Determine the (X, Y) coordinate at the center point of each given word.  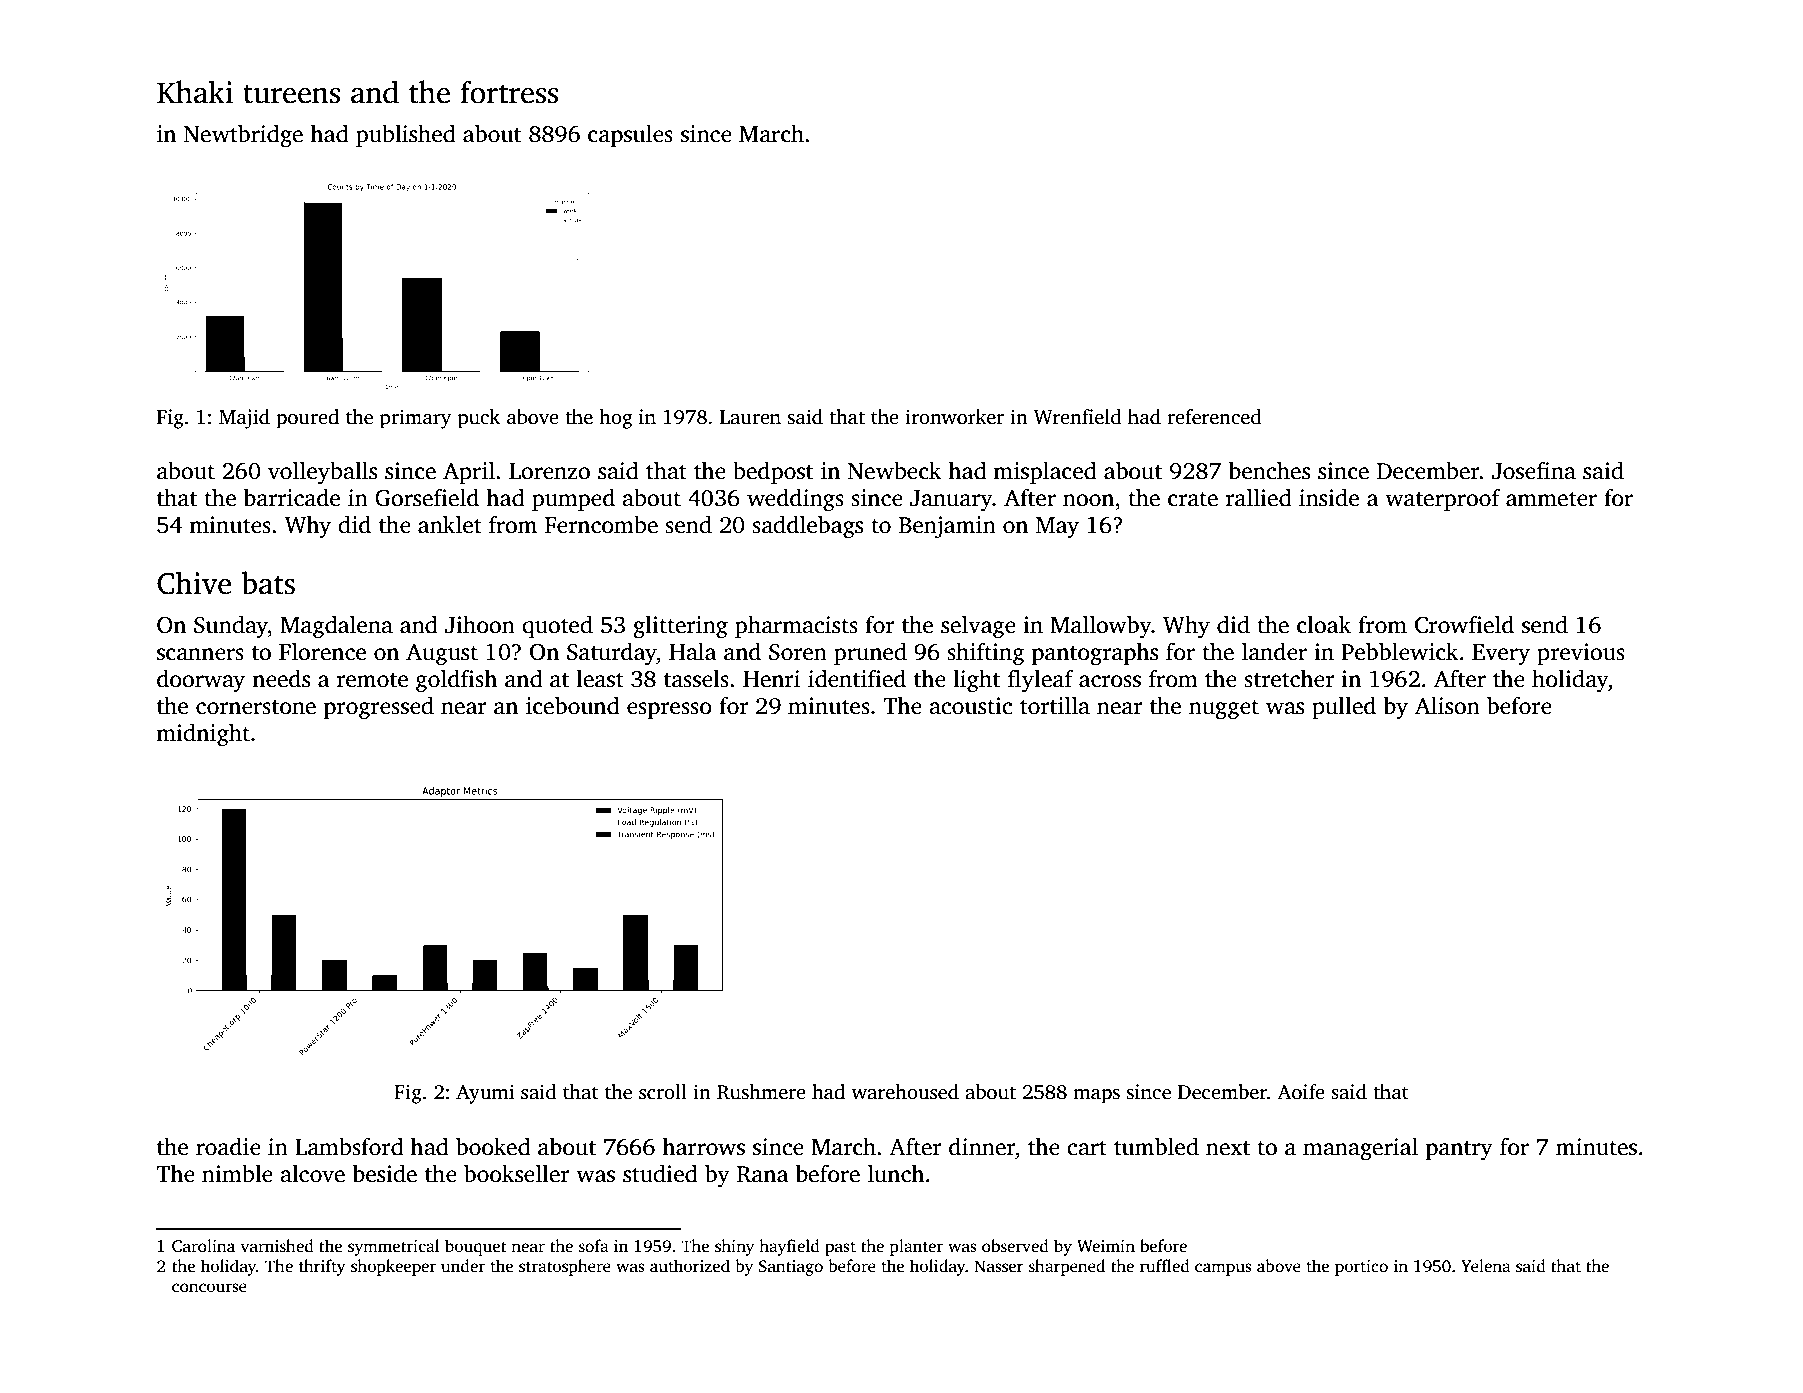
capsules (630, 135)
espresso (669, 710)
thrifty (322, 1267)
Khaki (195, 92)
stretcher (1289, 678)
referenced (1214, 417)
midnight (203, 735)
